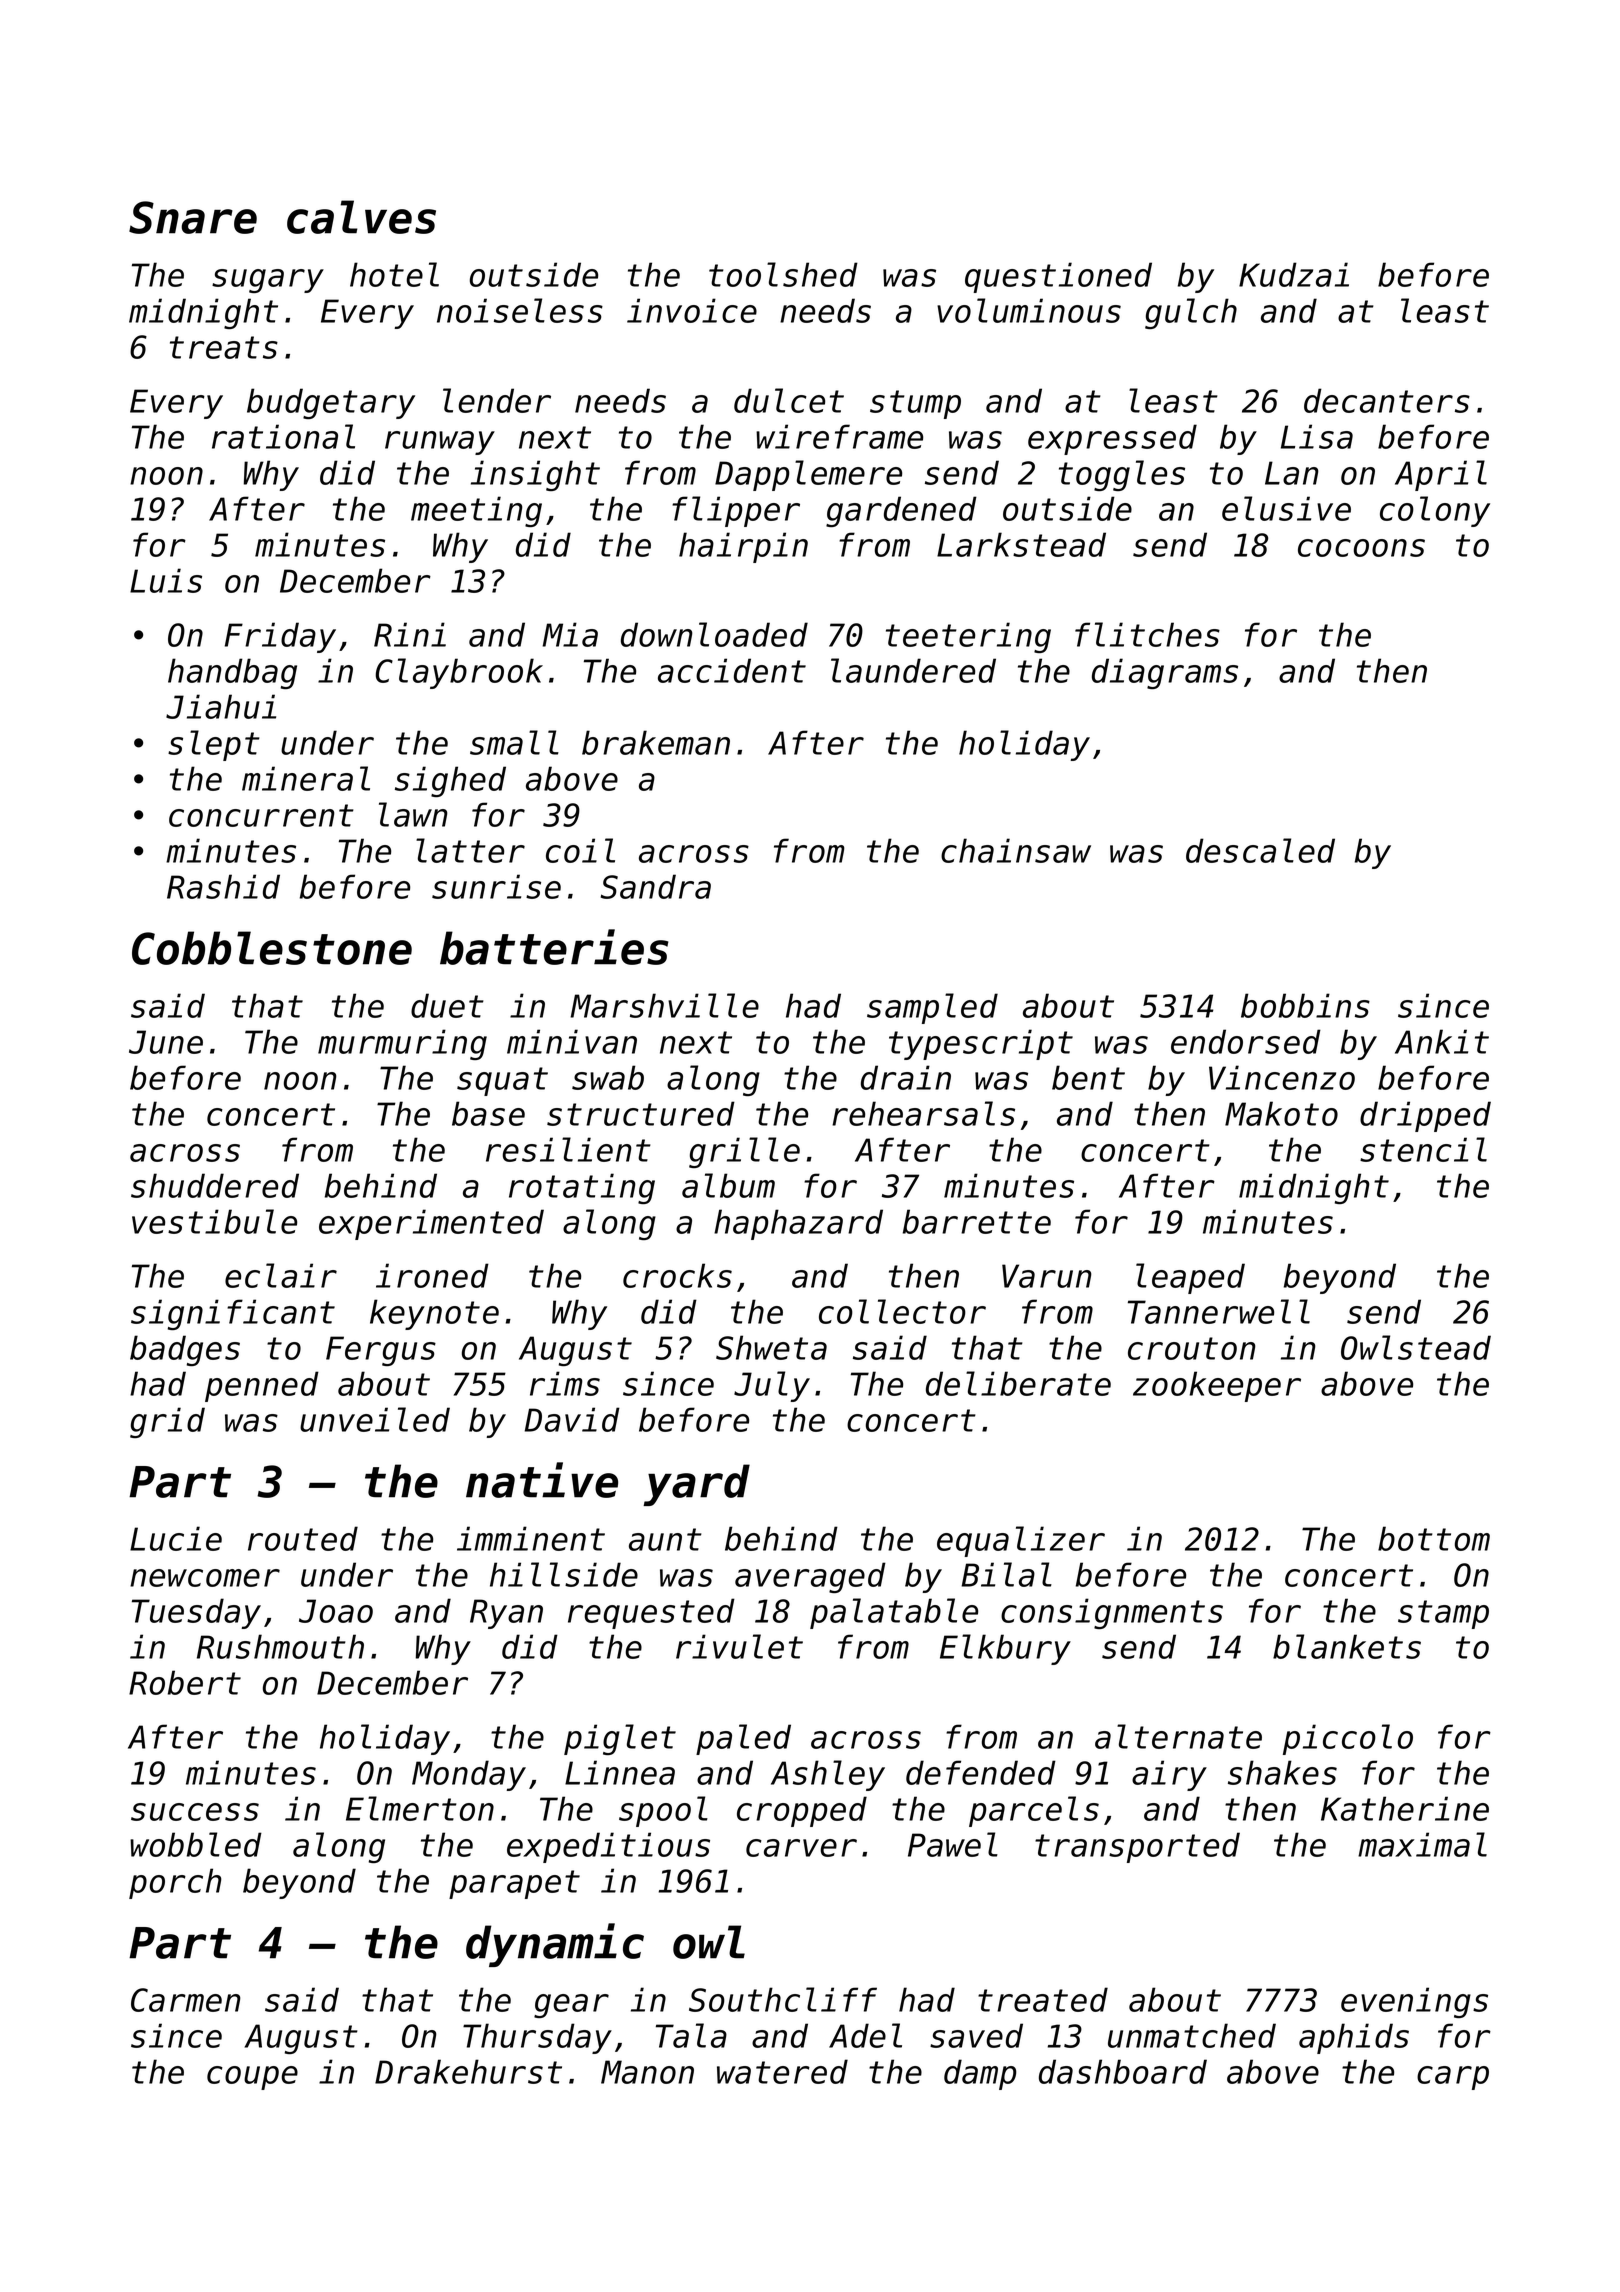  I want to click on meeting, so click(476, 511).
